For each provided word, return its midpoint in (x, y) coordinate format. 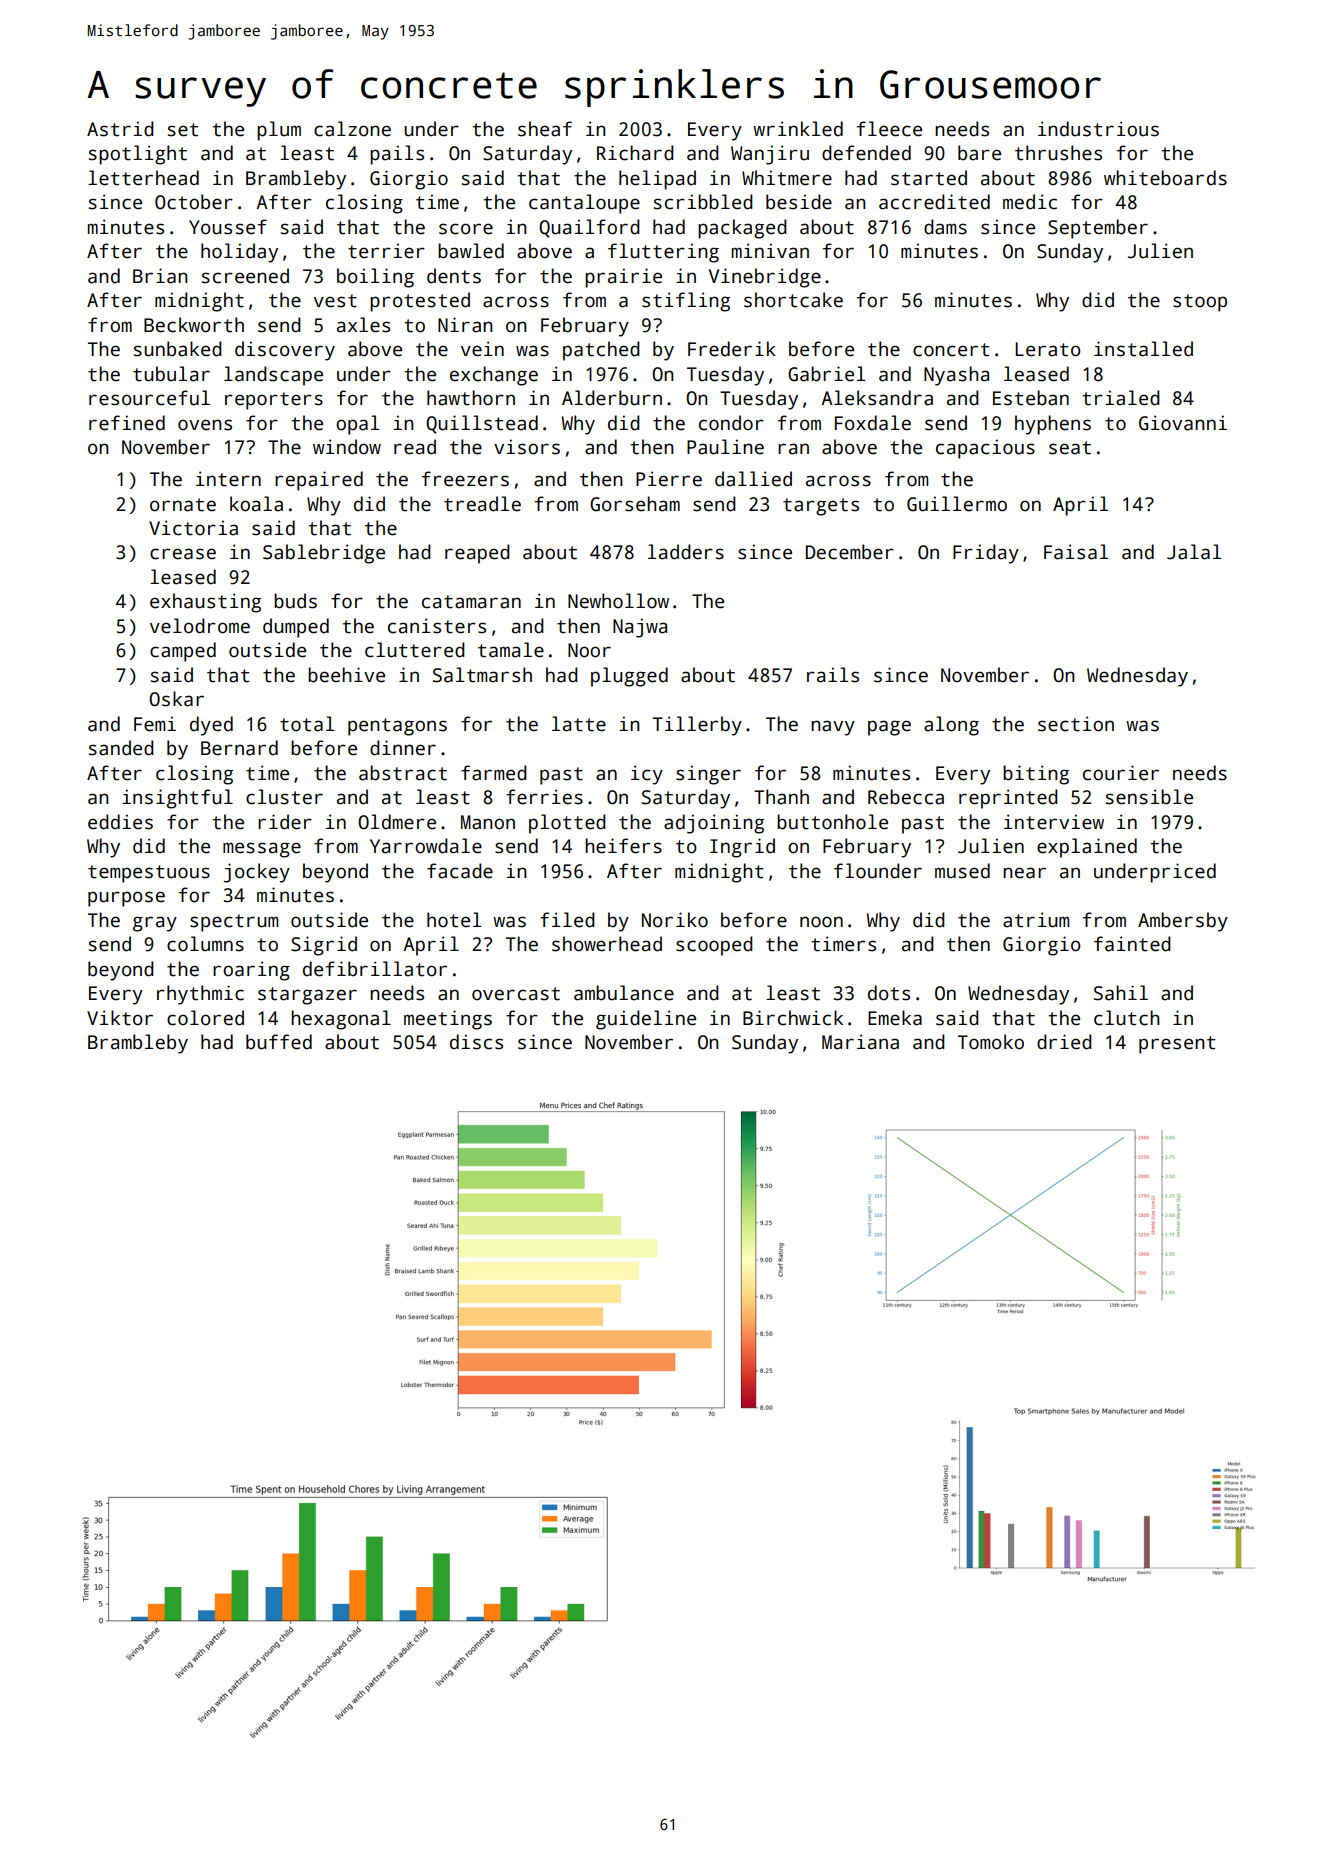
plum (279, 131)
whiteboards (1165, 178)
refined (127, 423)
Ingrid (742, 848)
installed (1143, 349)
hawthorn (471, 398)
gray (155, 924)
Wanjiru (770, 155)
